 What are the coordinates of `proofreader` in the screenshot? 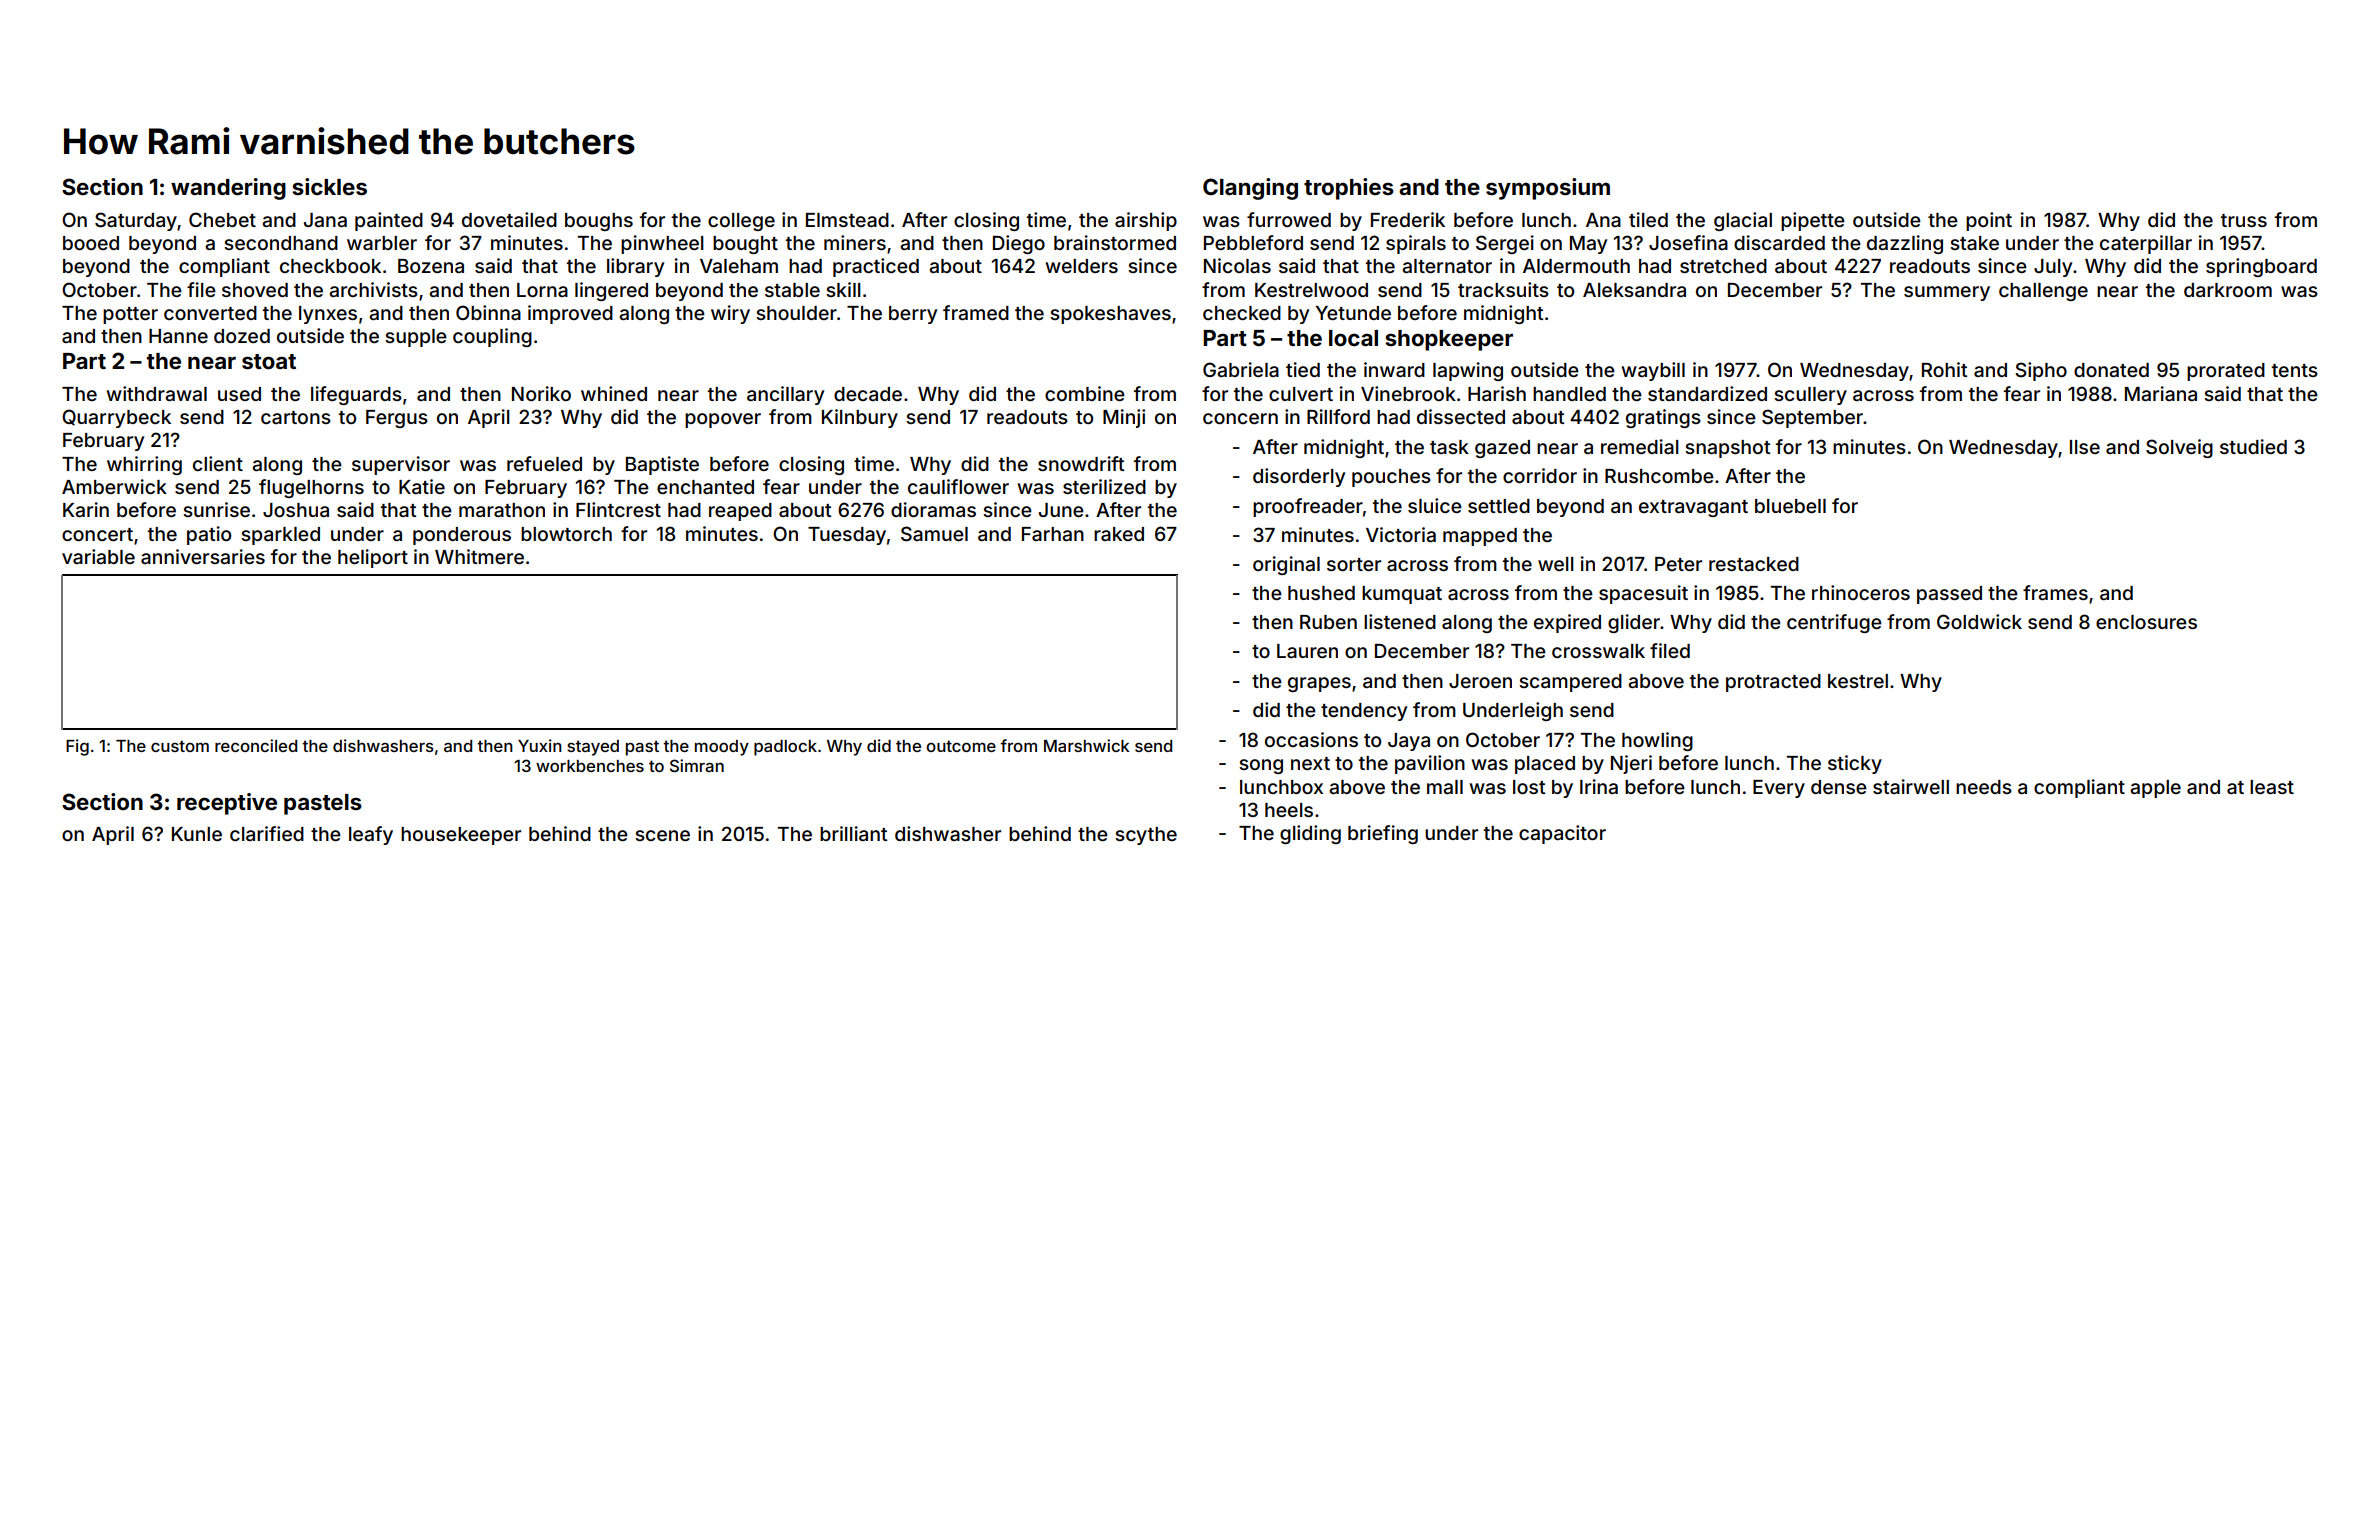 It's located at (1308, 507).
